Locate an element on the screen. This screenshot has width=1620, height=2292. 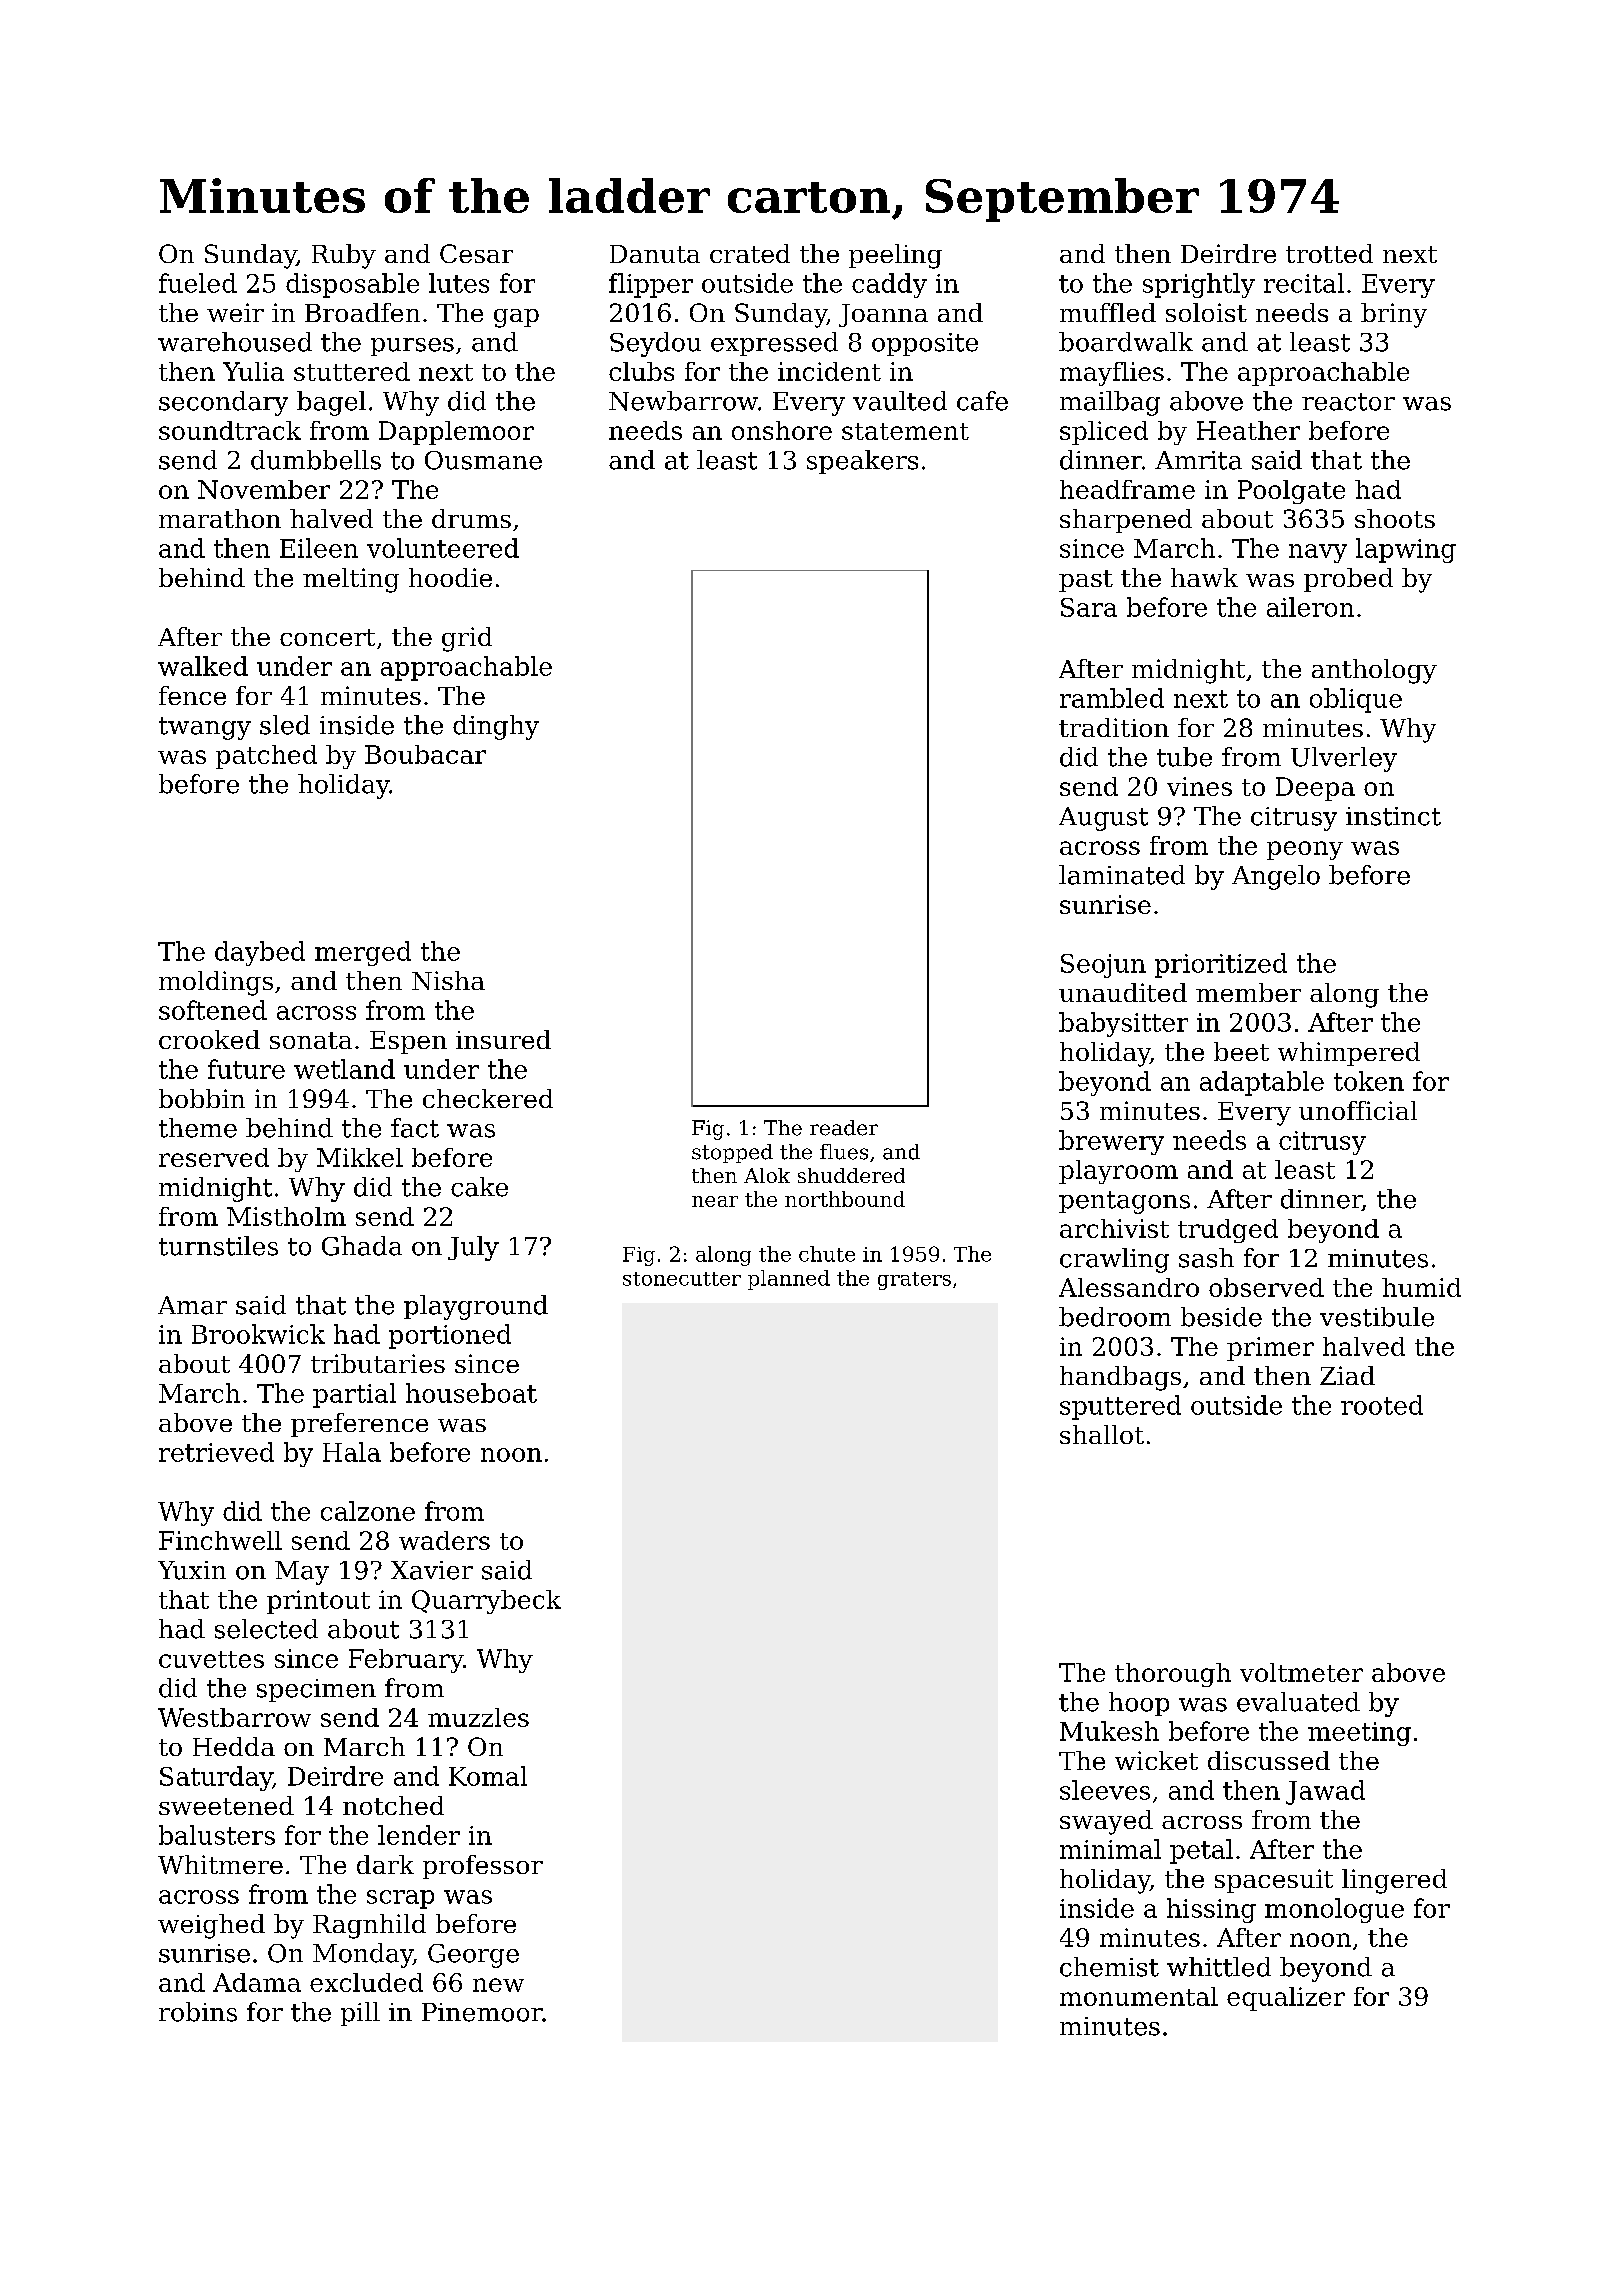
trotted is located at coordinates (1329, 253).
